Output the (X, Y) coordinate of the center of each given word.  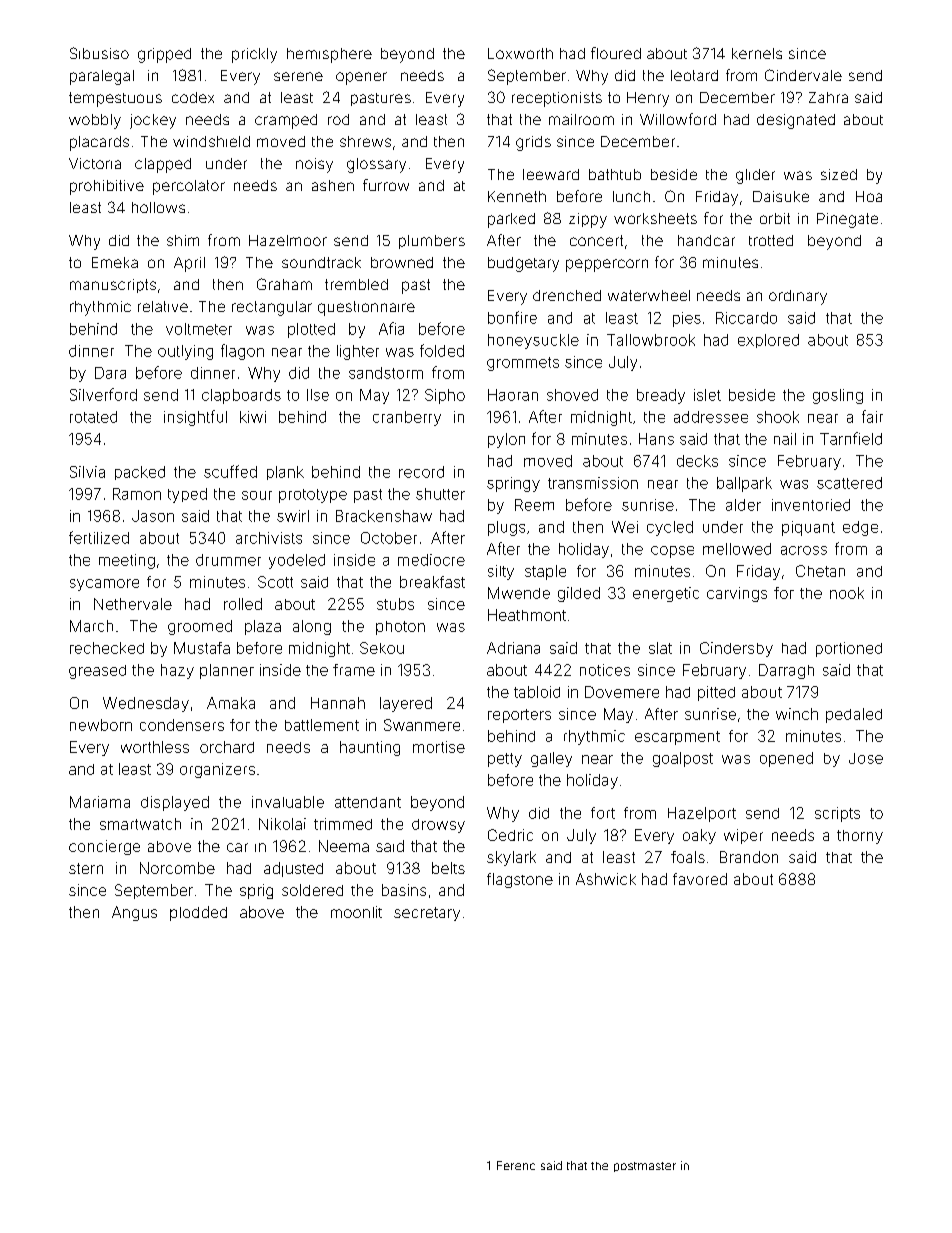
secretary (427, 914)
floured (616, 53)
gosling (838, 396)
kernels (757, 53)
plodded (198, 913)
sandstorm (386, 373)
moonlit (356, 912)
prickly (254, 55)
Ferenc (516, 1165)
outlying (185, 352)
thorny (860, 837)
